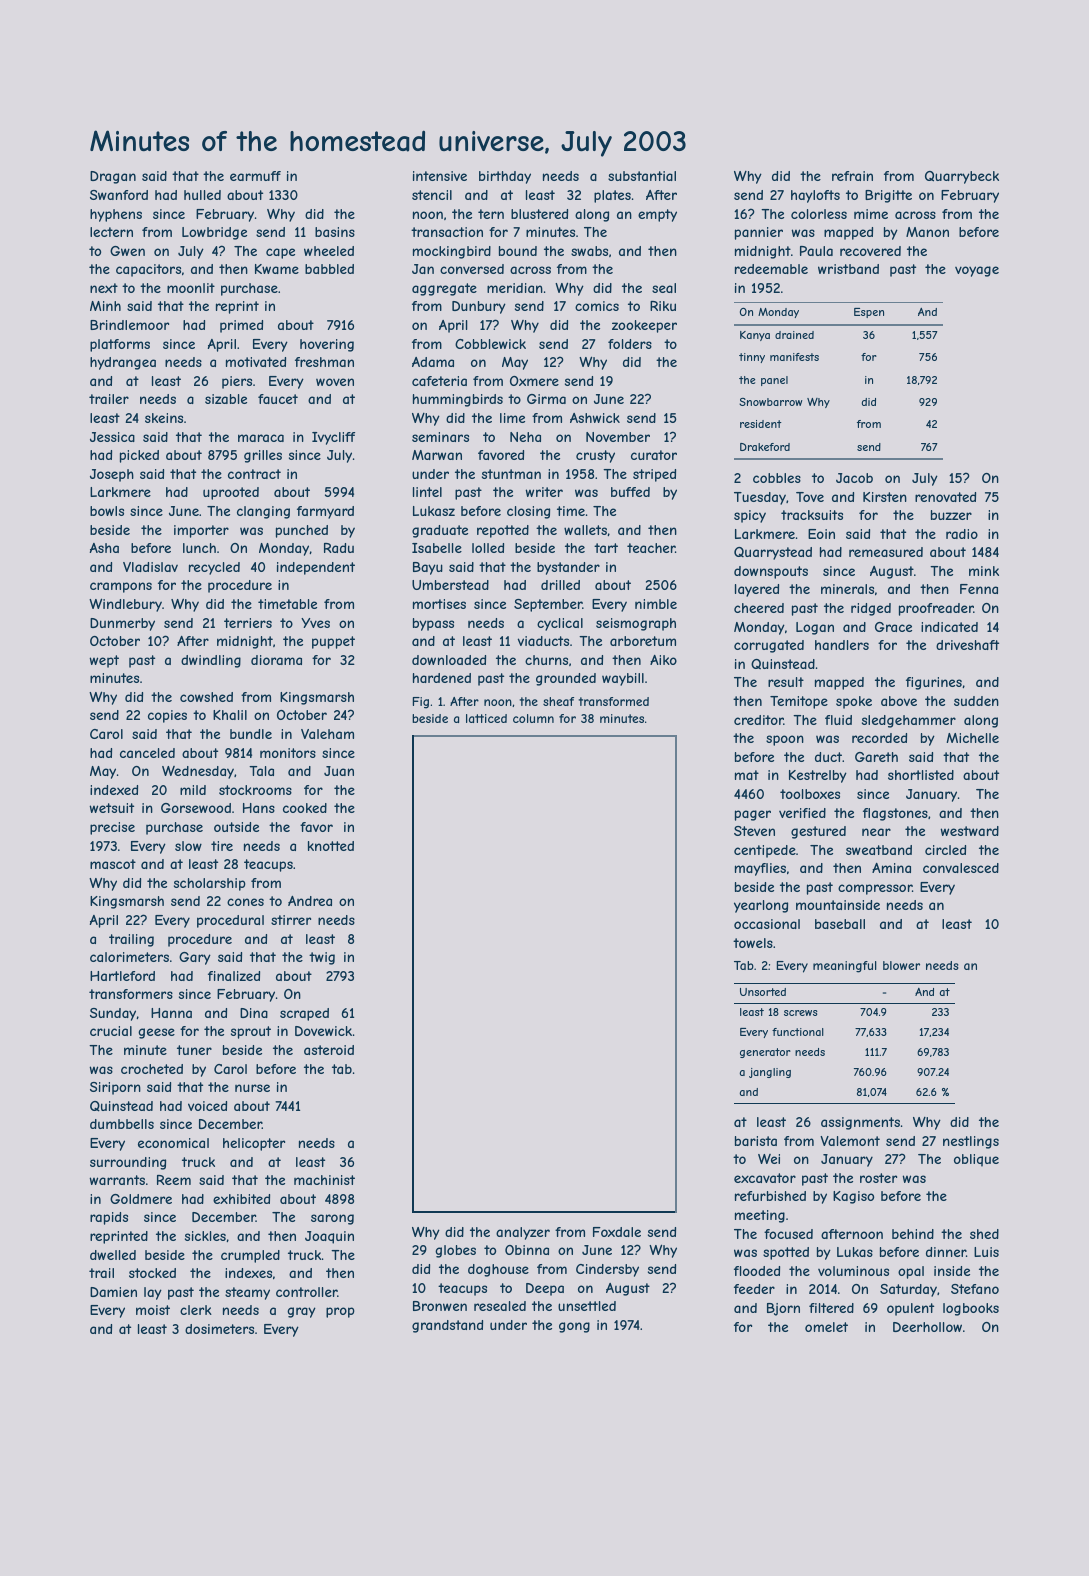 This document has height=1576, width=1089. Describe the element at coordinates (901, 965) in the document. I see `blower` at that location.
